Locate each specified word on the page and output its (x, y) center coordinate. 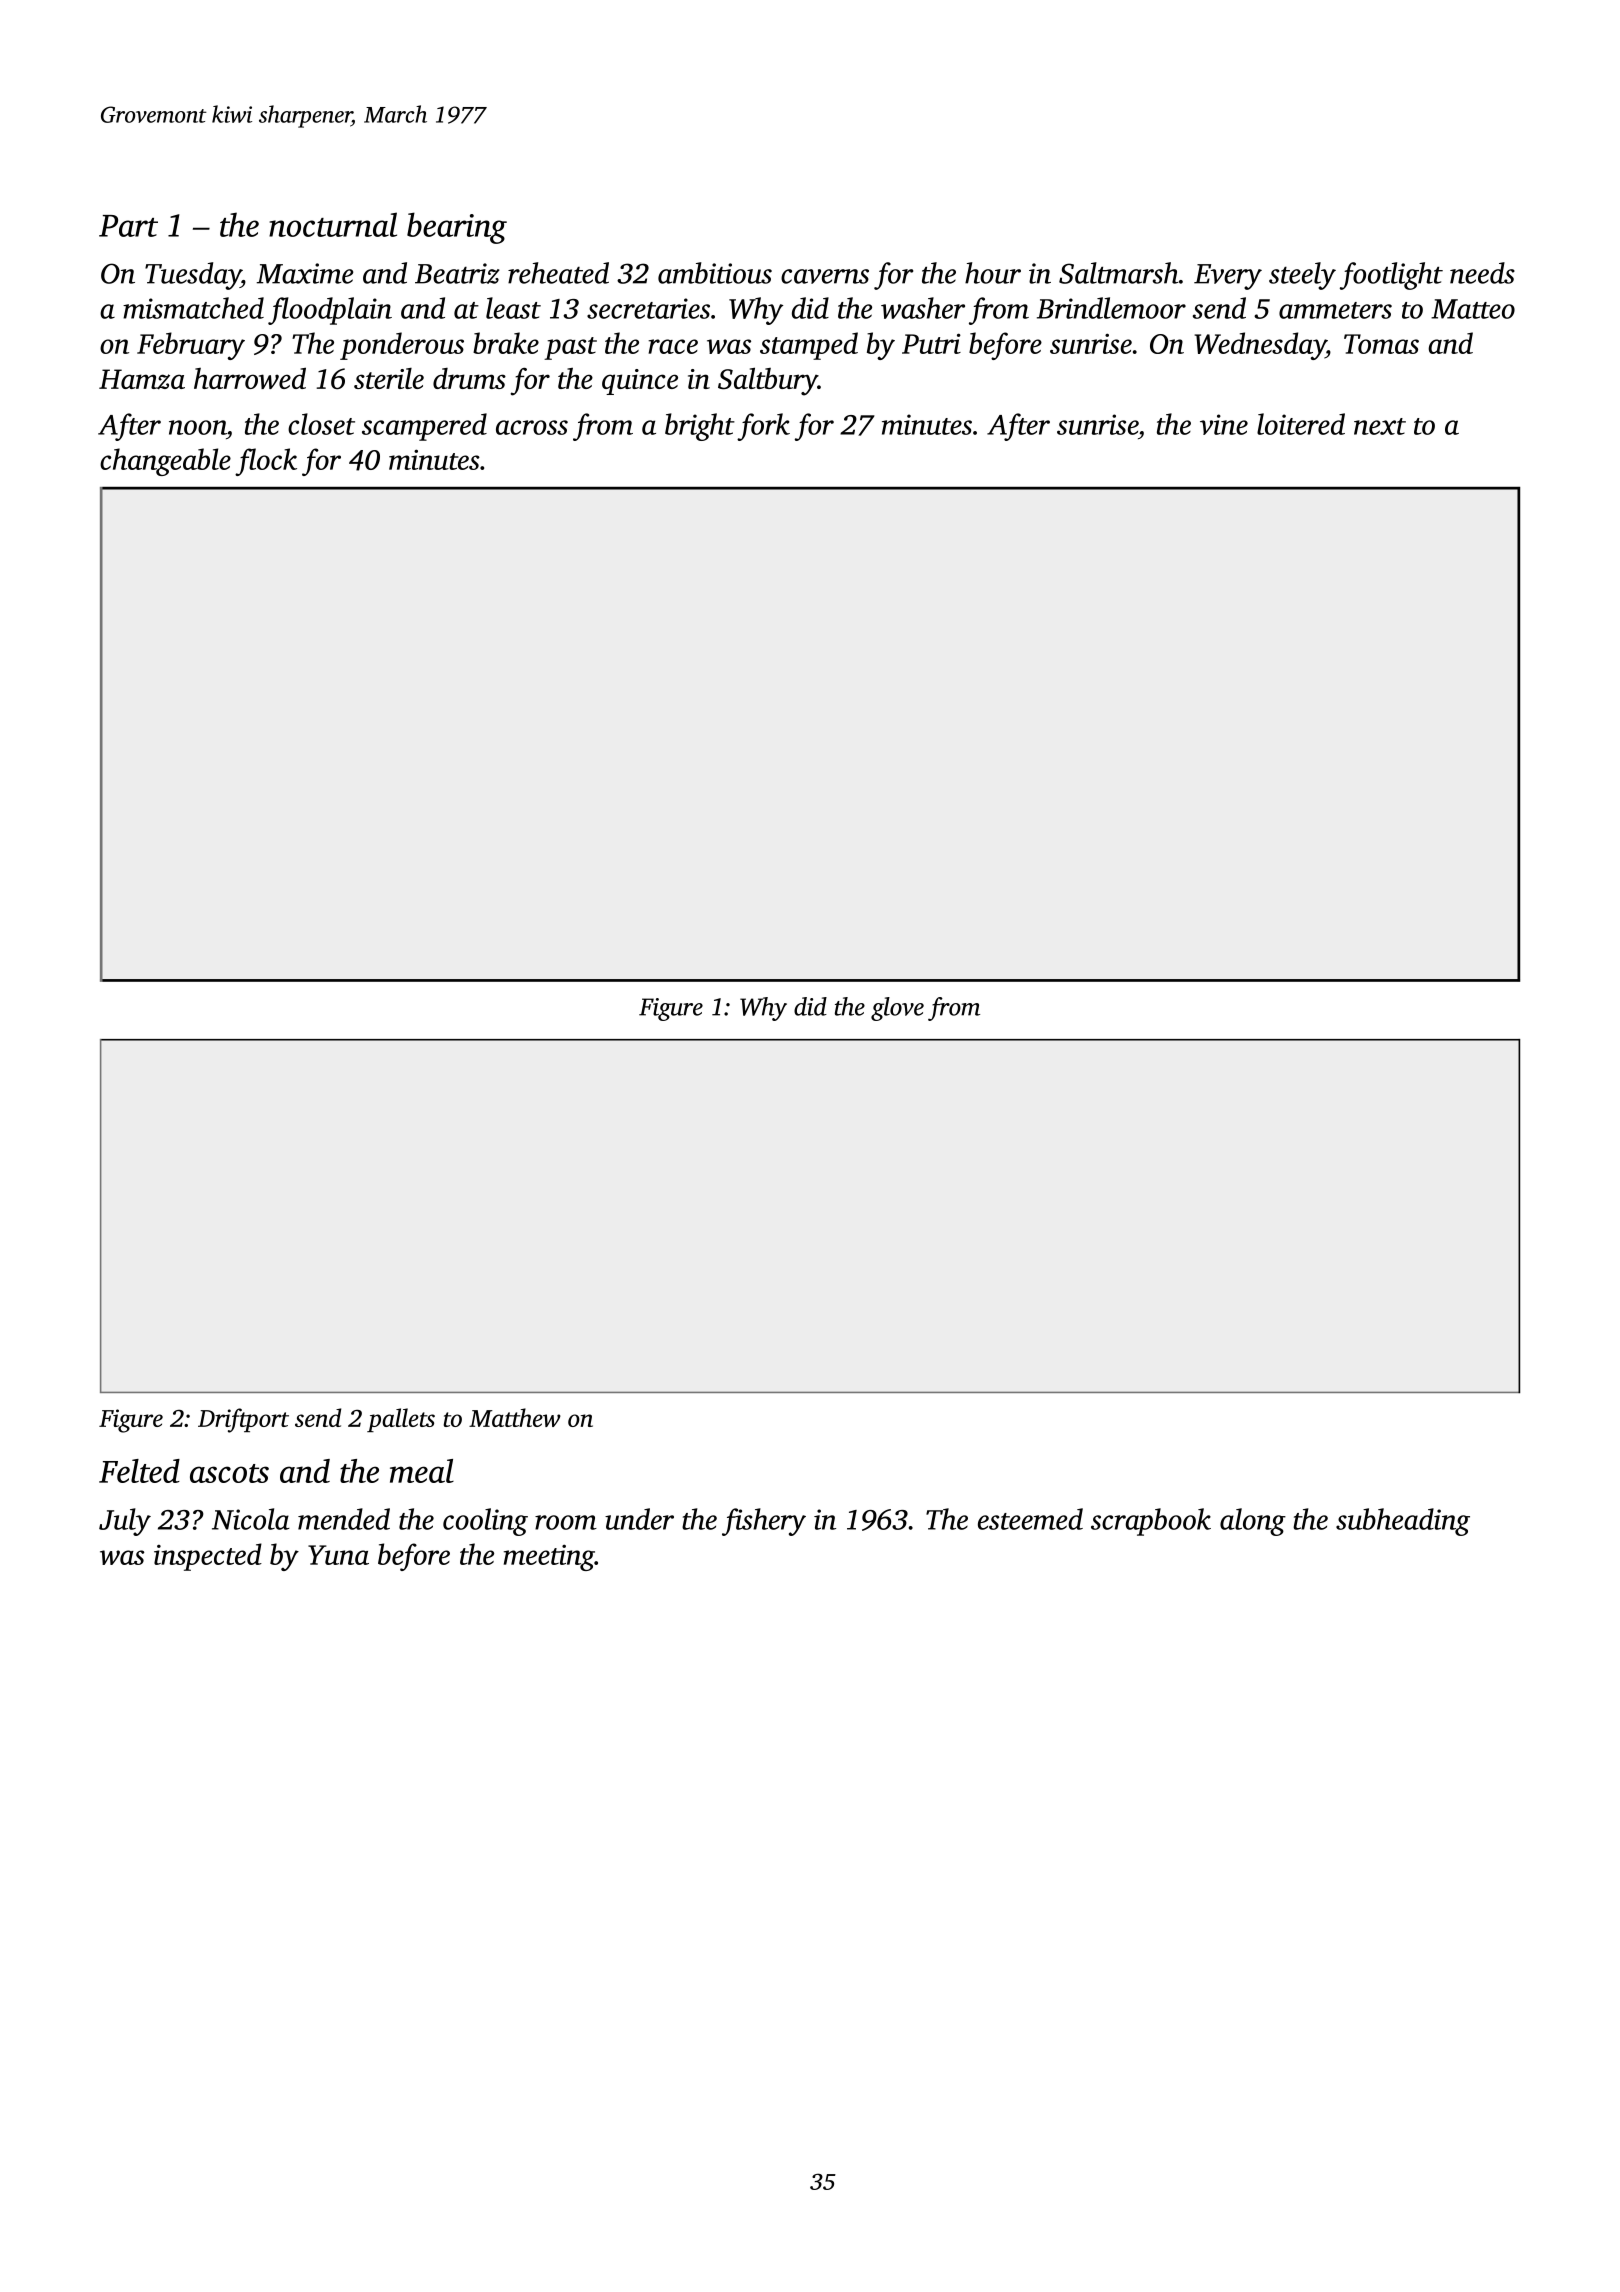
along (1253, 1522)
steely (1302, 276)
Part (128, 226)
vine (1224, 424)
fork (763, 427)
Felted (139, 1471)
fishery (764, 1522)
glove (897, 1009)
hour (993, 273)
